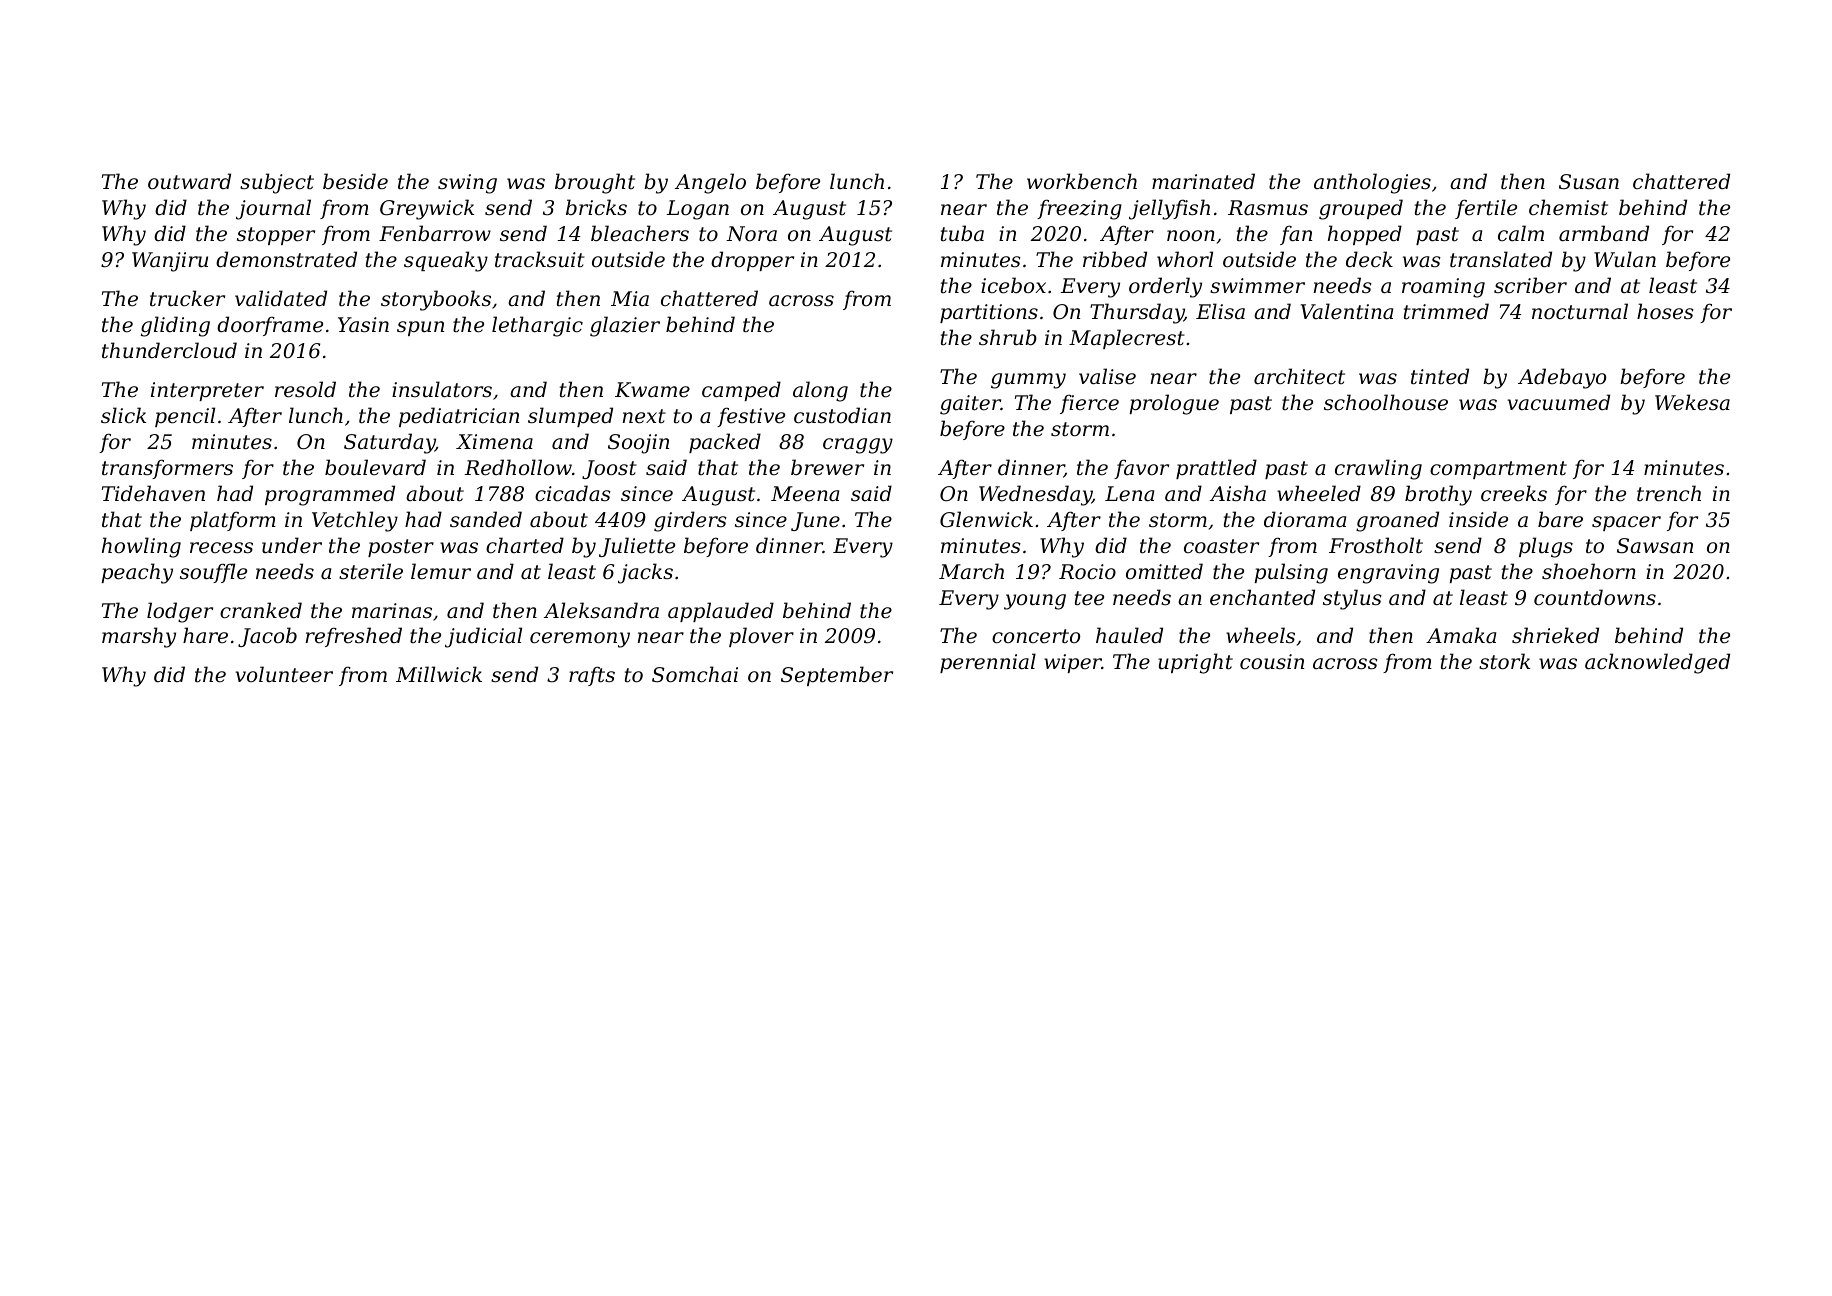 Image resolution: width=1832 pixels, height=1296 pixels. I want to click on upright, so click(1195, 663).
